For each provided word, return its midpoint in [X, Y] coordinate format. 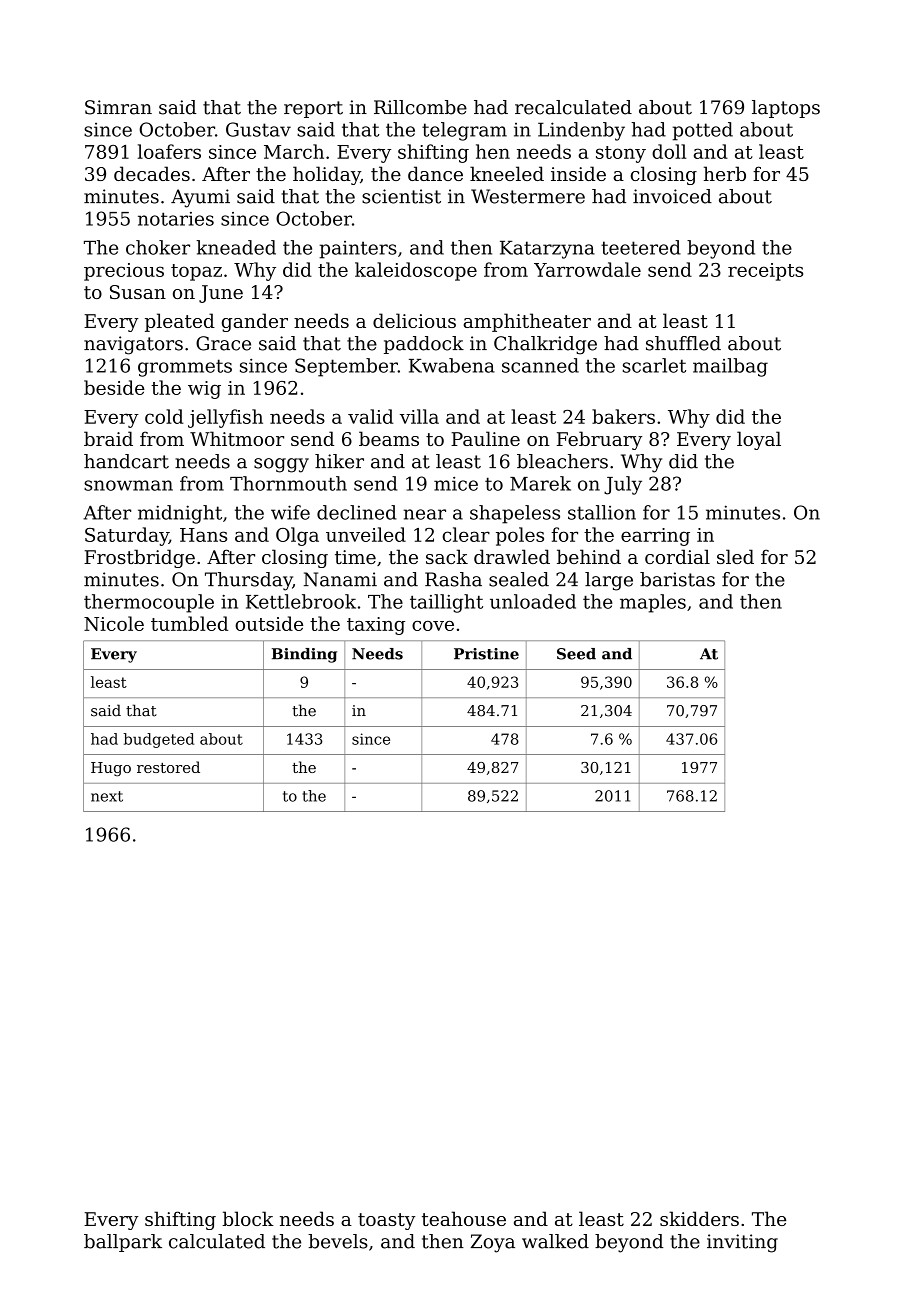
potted [703, 131]
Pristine [486, 654]
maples [653, 603]
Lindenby [581, 131]
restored [168, 767]
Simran [118, 107]
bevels [338, 1241]
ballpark [123, 1243]
